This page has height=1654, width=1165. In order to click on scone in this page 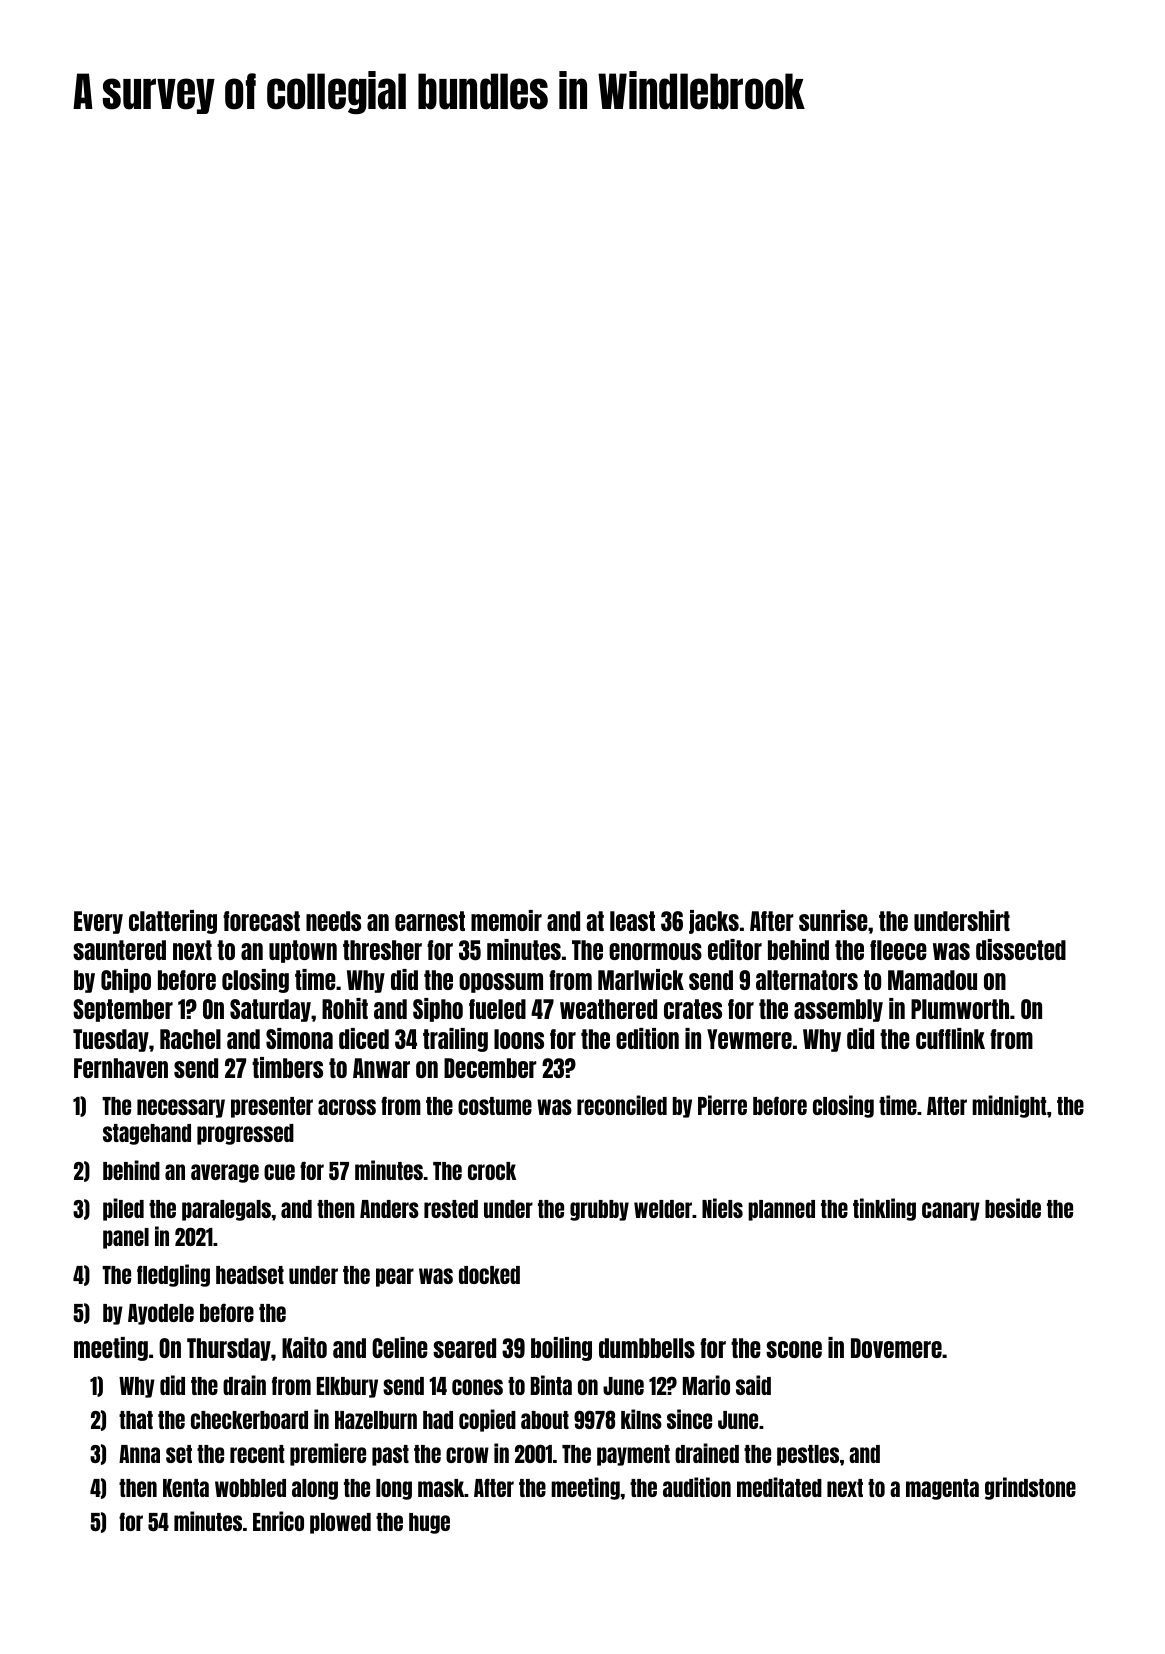, I will do `click(794, 1349)`.
